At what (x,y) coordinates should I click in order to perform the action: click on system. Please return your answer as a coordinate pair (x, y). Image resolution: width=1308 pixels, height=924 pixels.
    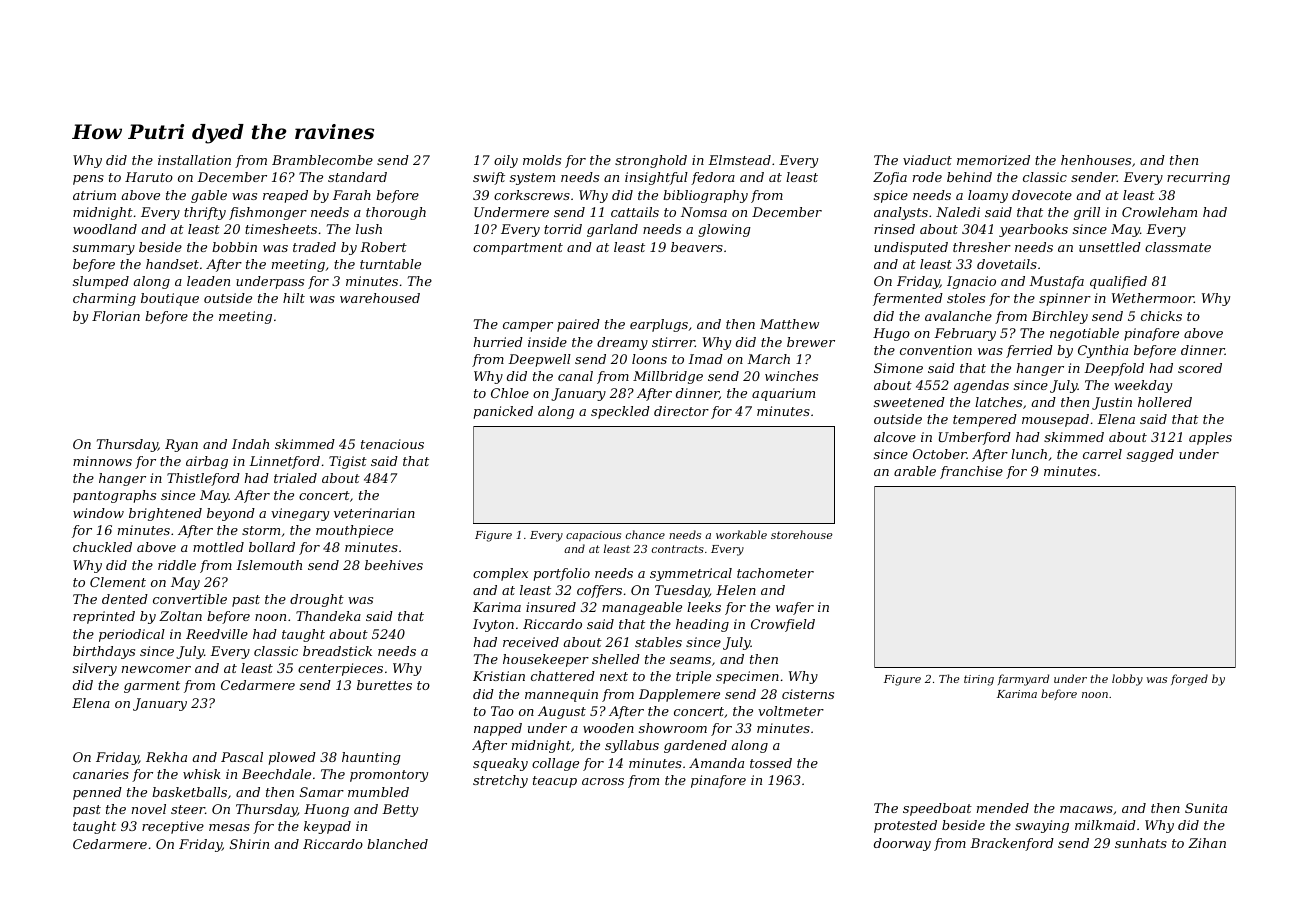
    Looking at the image, I should click on (532, 179).
